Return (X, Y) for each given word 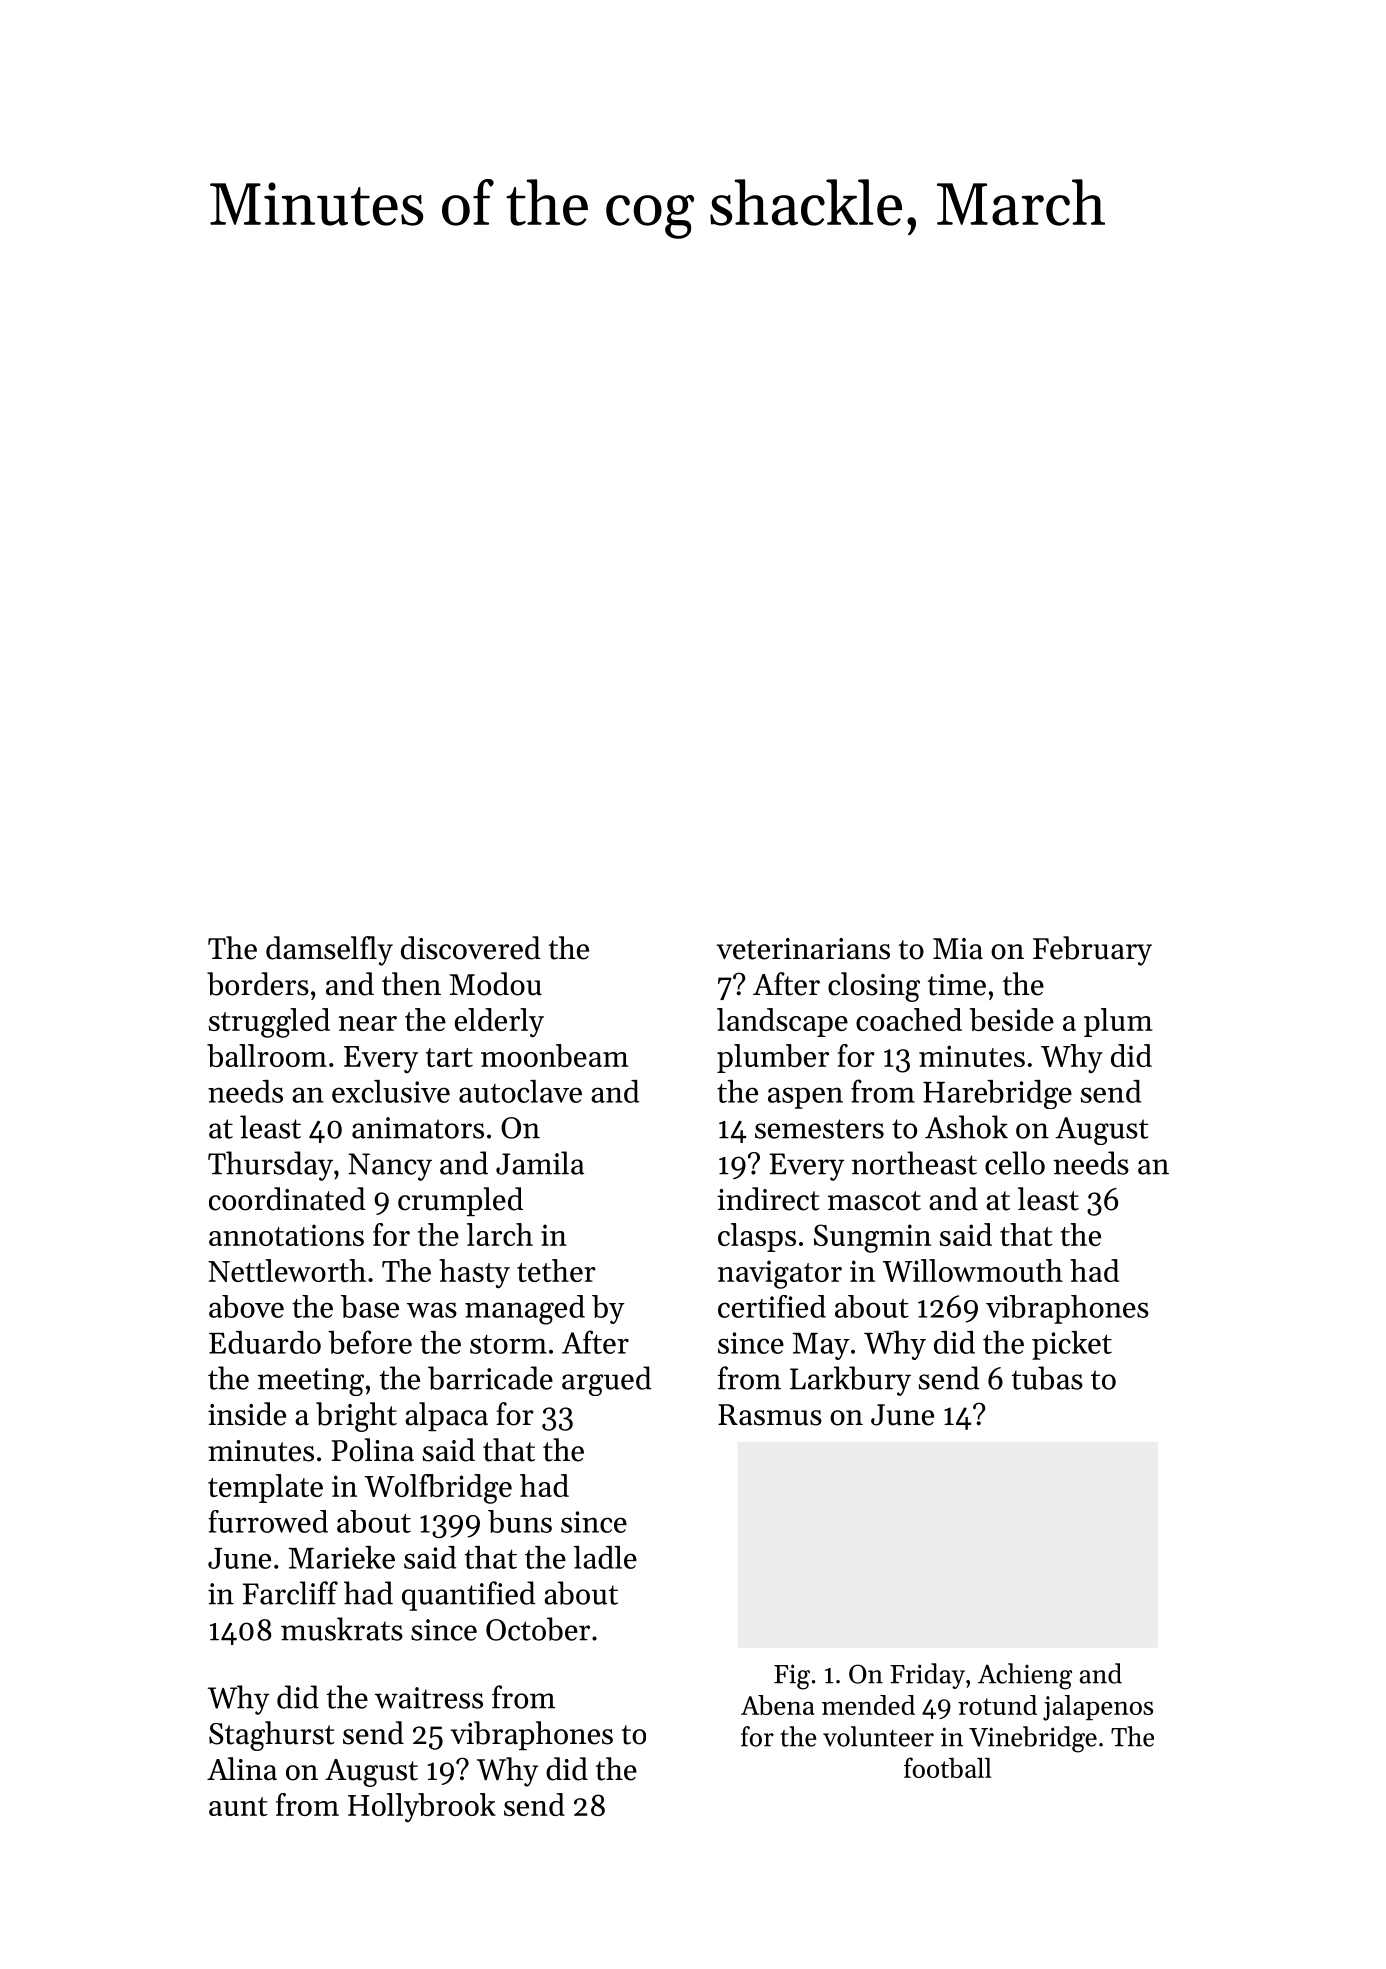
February (1092, 951)
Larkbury (850, 1381)
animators (418, 1128)
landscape (782, 1022)
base (370, 1306)
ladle (605, 1557)
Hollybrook (422, 1808)
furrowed (268, 1521)
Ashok (966, 1127)
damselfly (329, 951)
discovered (471, 948)
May (821, 1346)
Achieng (1025, 1676)
